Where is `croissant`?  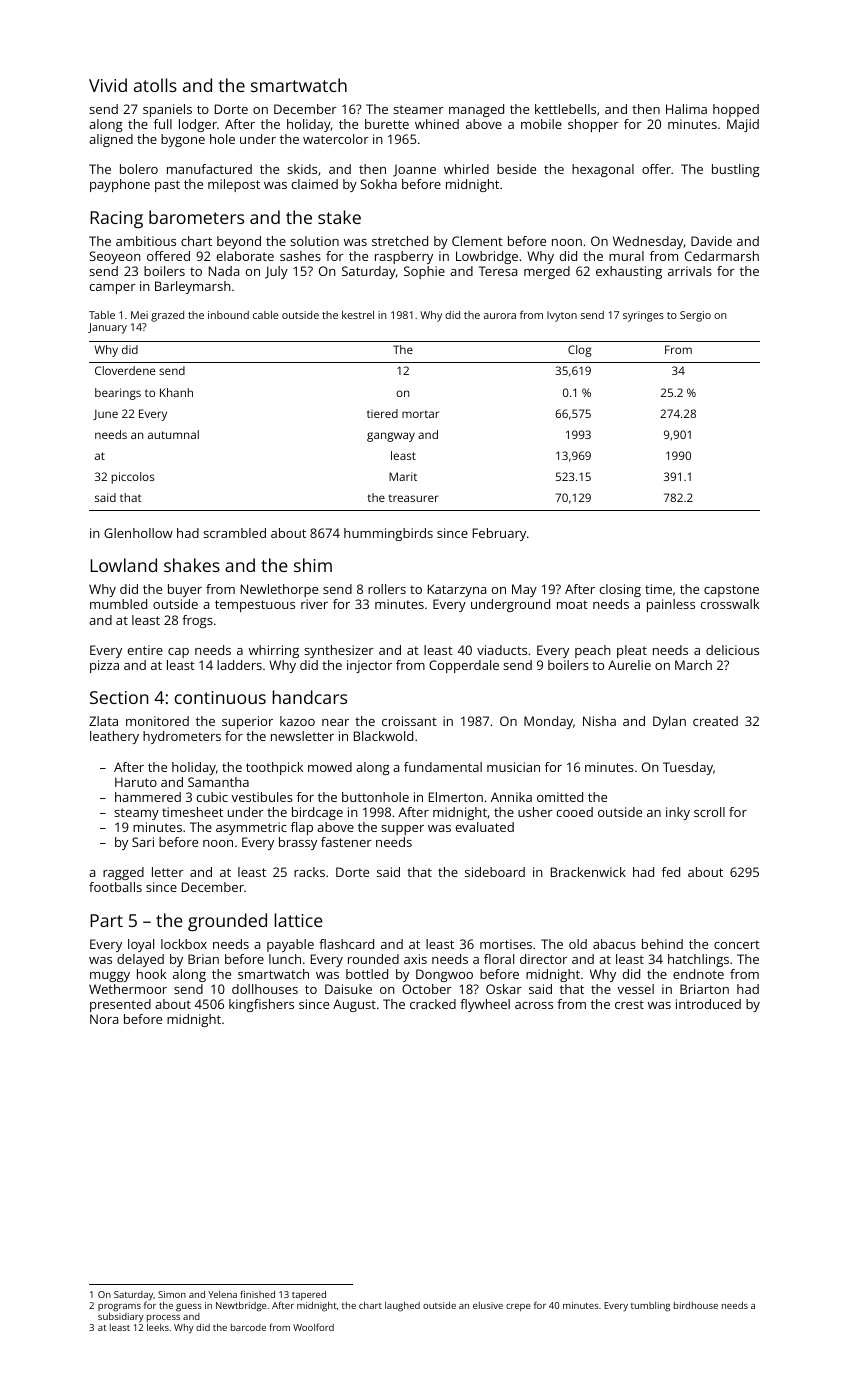 croissant is located at coordinates (409, 721).
